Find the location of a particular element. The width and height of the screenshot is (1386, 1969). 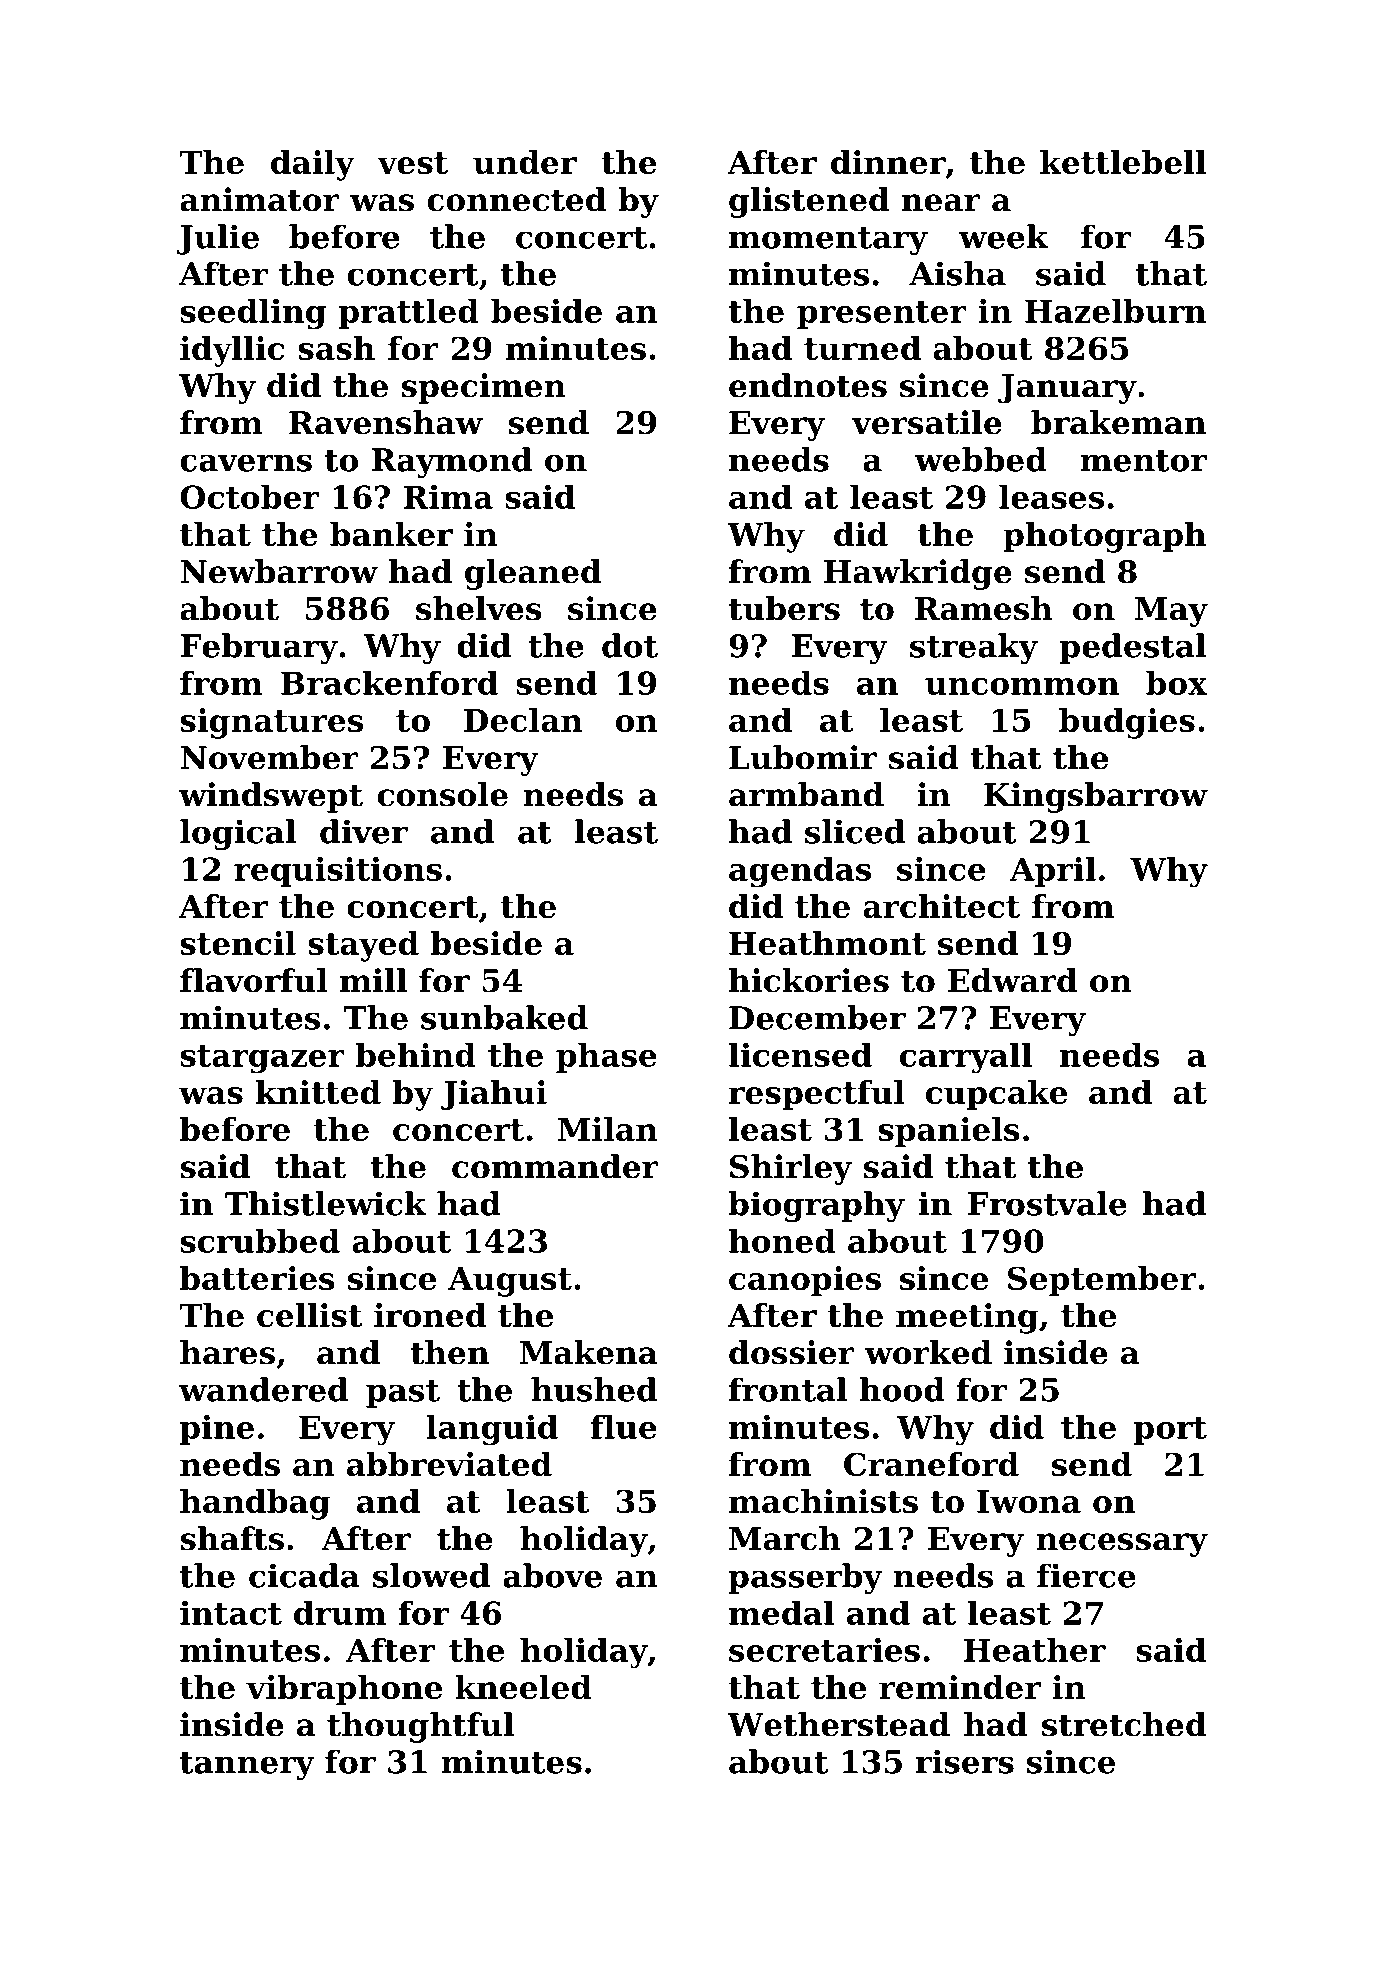

Wetherstead is located at coordinates (838, 1724).
